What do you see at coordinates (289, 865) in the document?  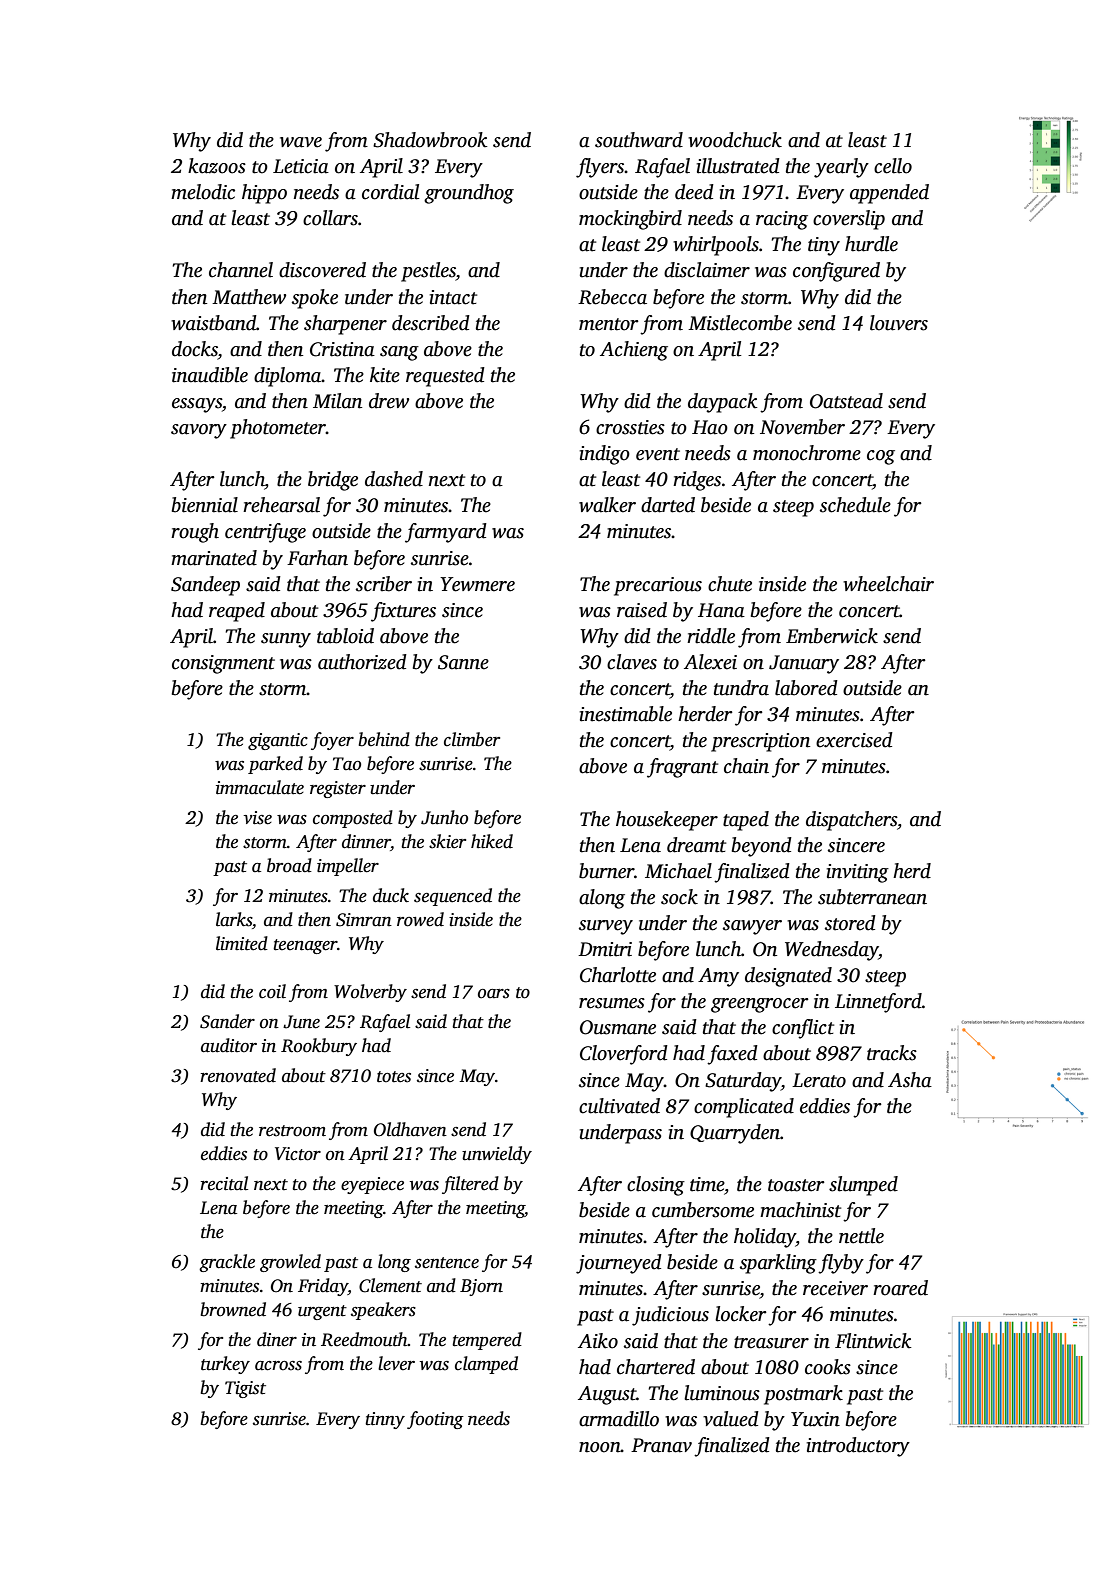 I see `broad` at bounding box center [289, 865].
